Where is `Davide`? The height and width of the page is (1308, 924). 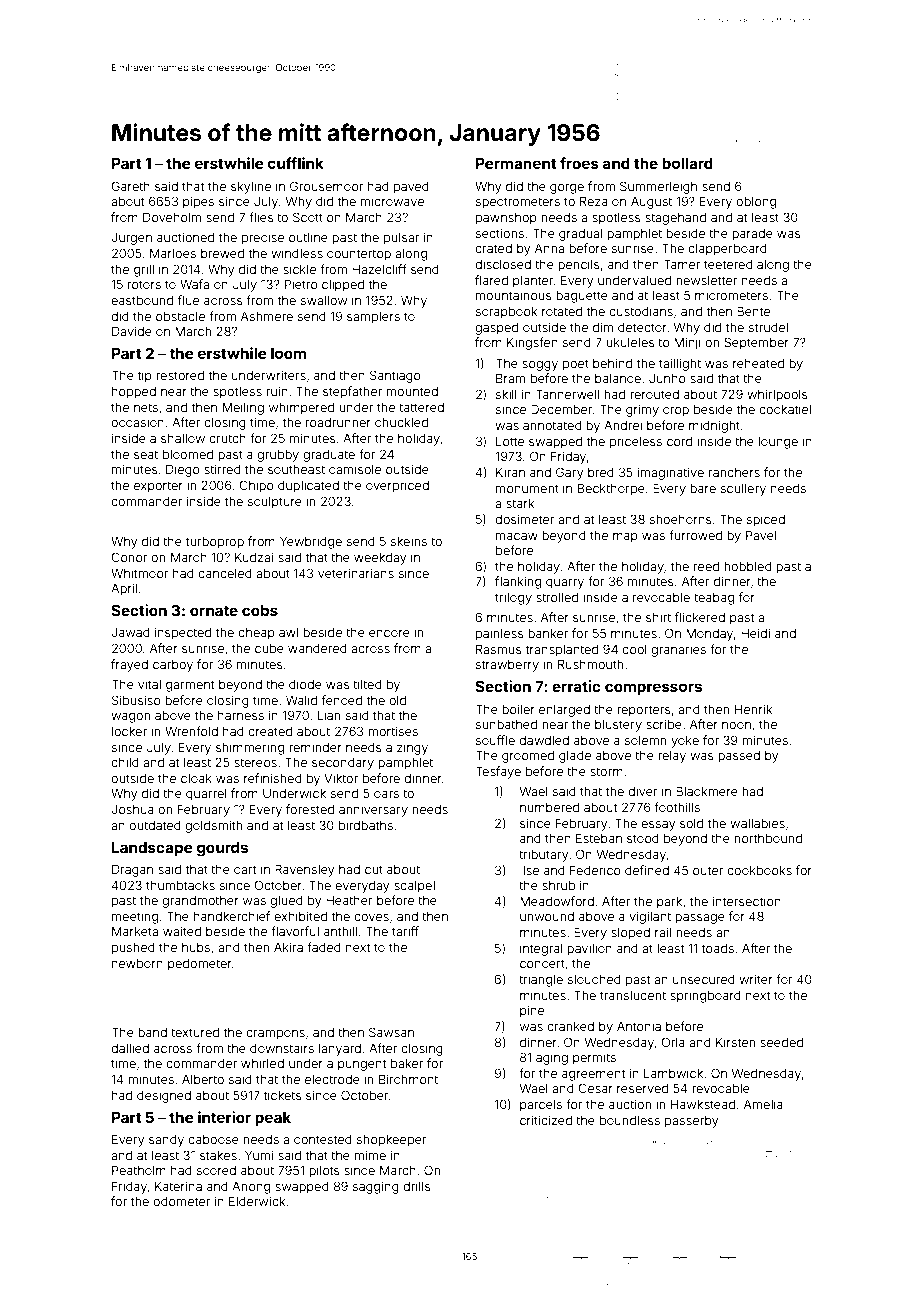 Davide is located at coordinates (132, 331).
